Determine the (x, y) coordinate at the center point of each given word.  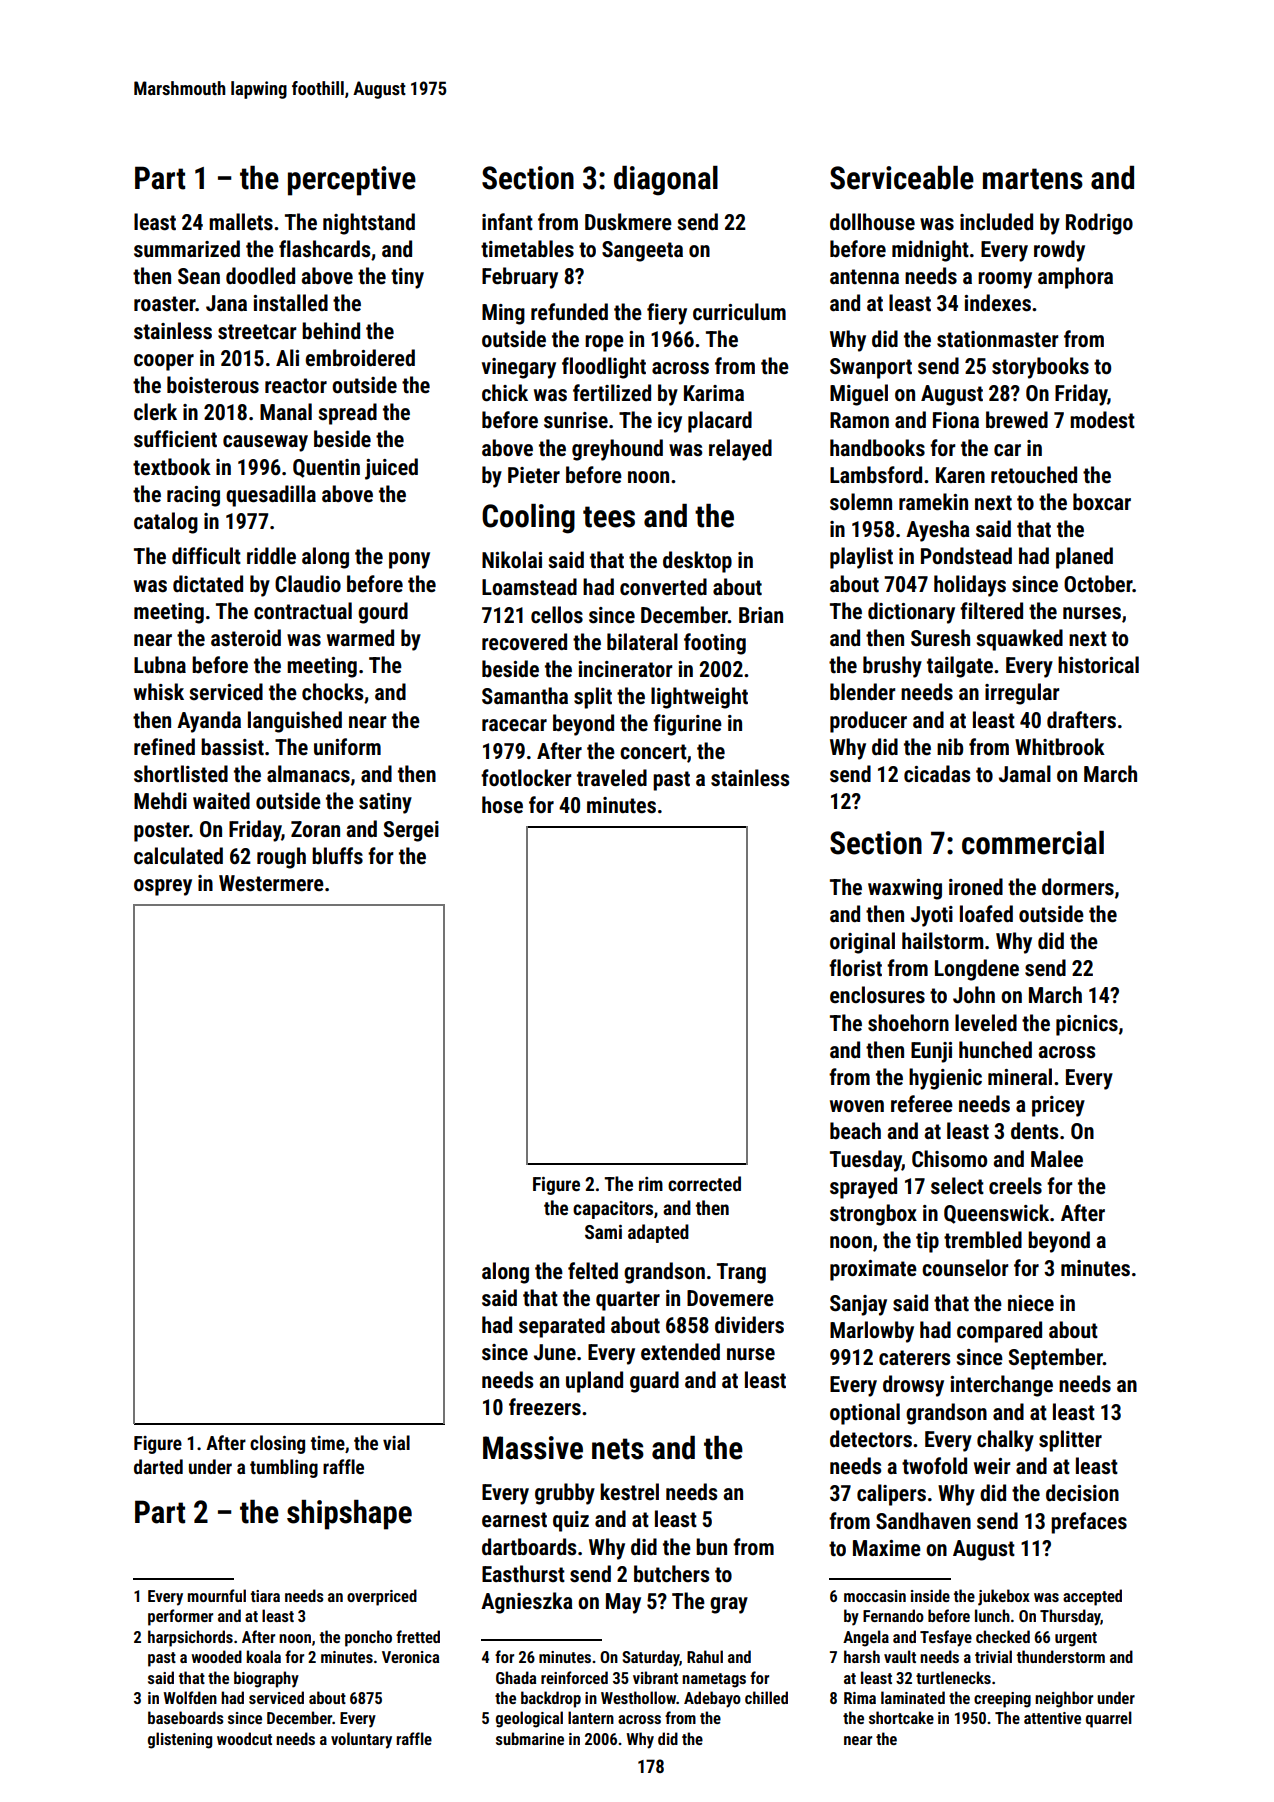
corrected (704, 1183)
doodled (260, 276)
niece (1031, 1303)
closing (277, 1444)
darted (158, 1466)
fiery (667, 314)
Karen (960, 475)
